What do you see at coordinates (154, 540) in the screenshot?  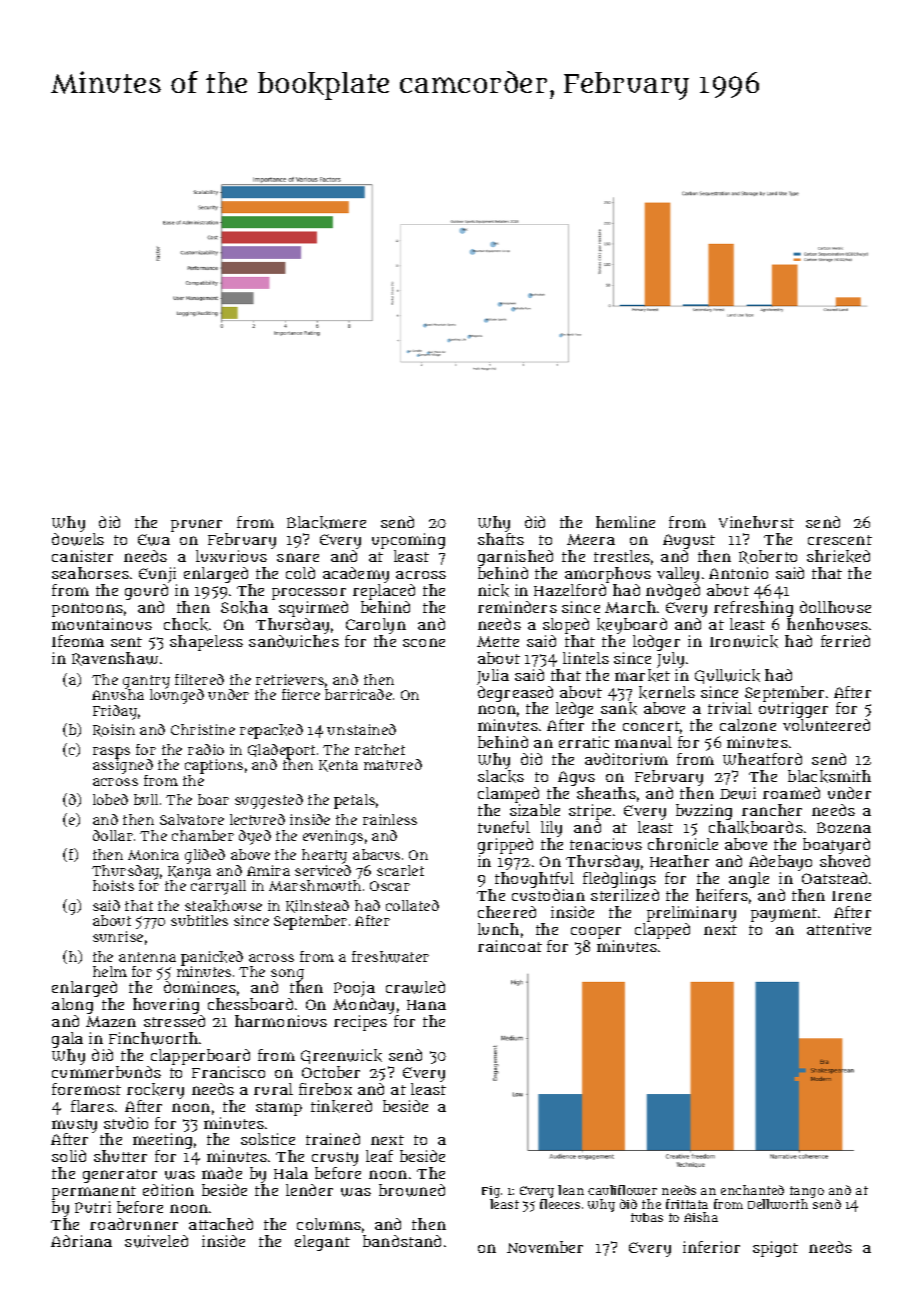 I see `Ewa` at bounding box center [154, 540].
